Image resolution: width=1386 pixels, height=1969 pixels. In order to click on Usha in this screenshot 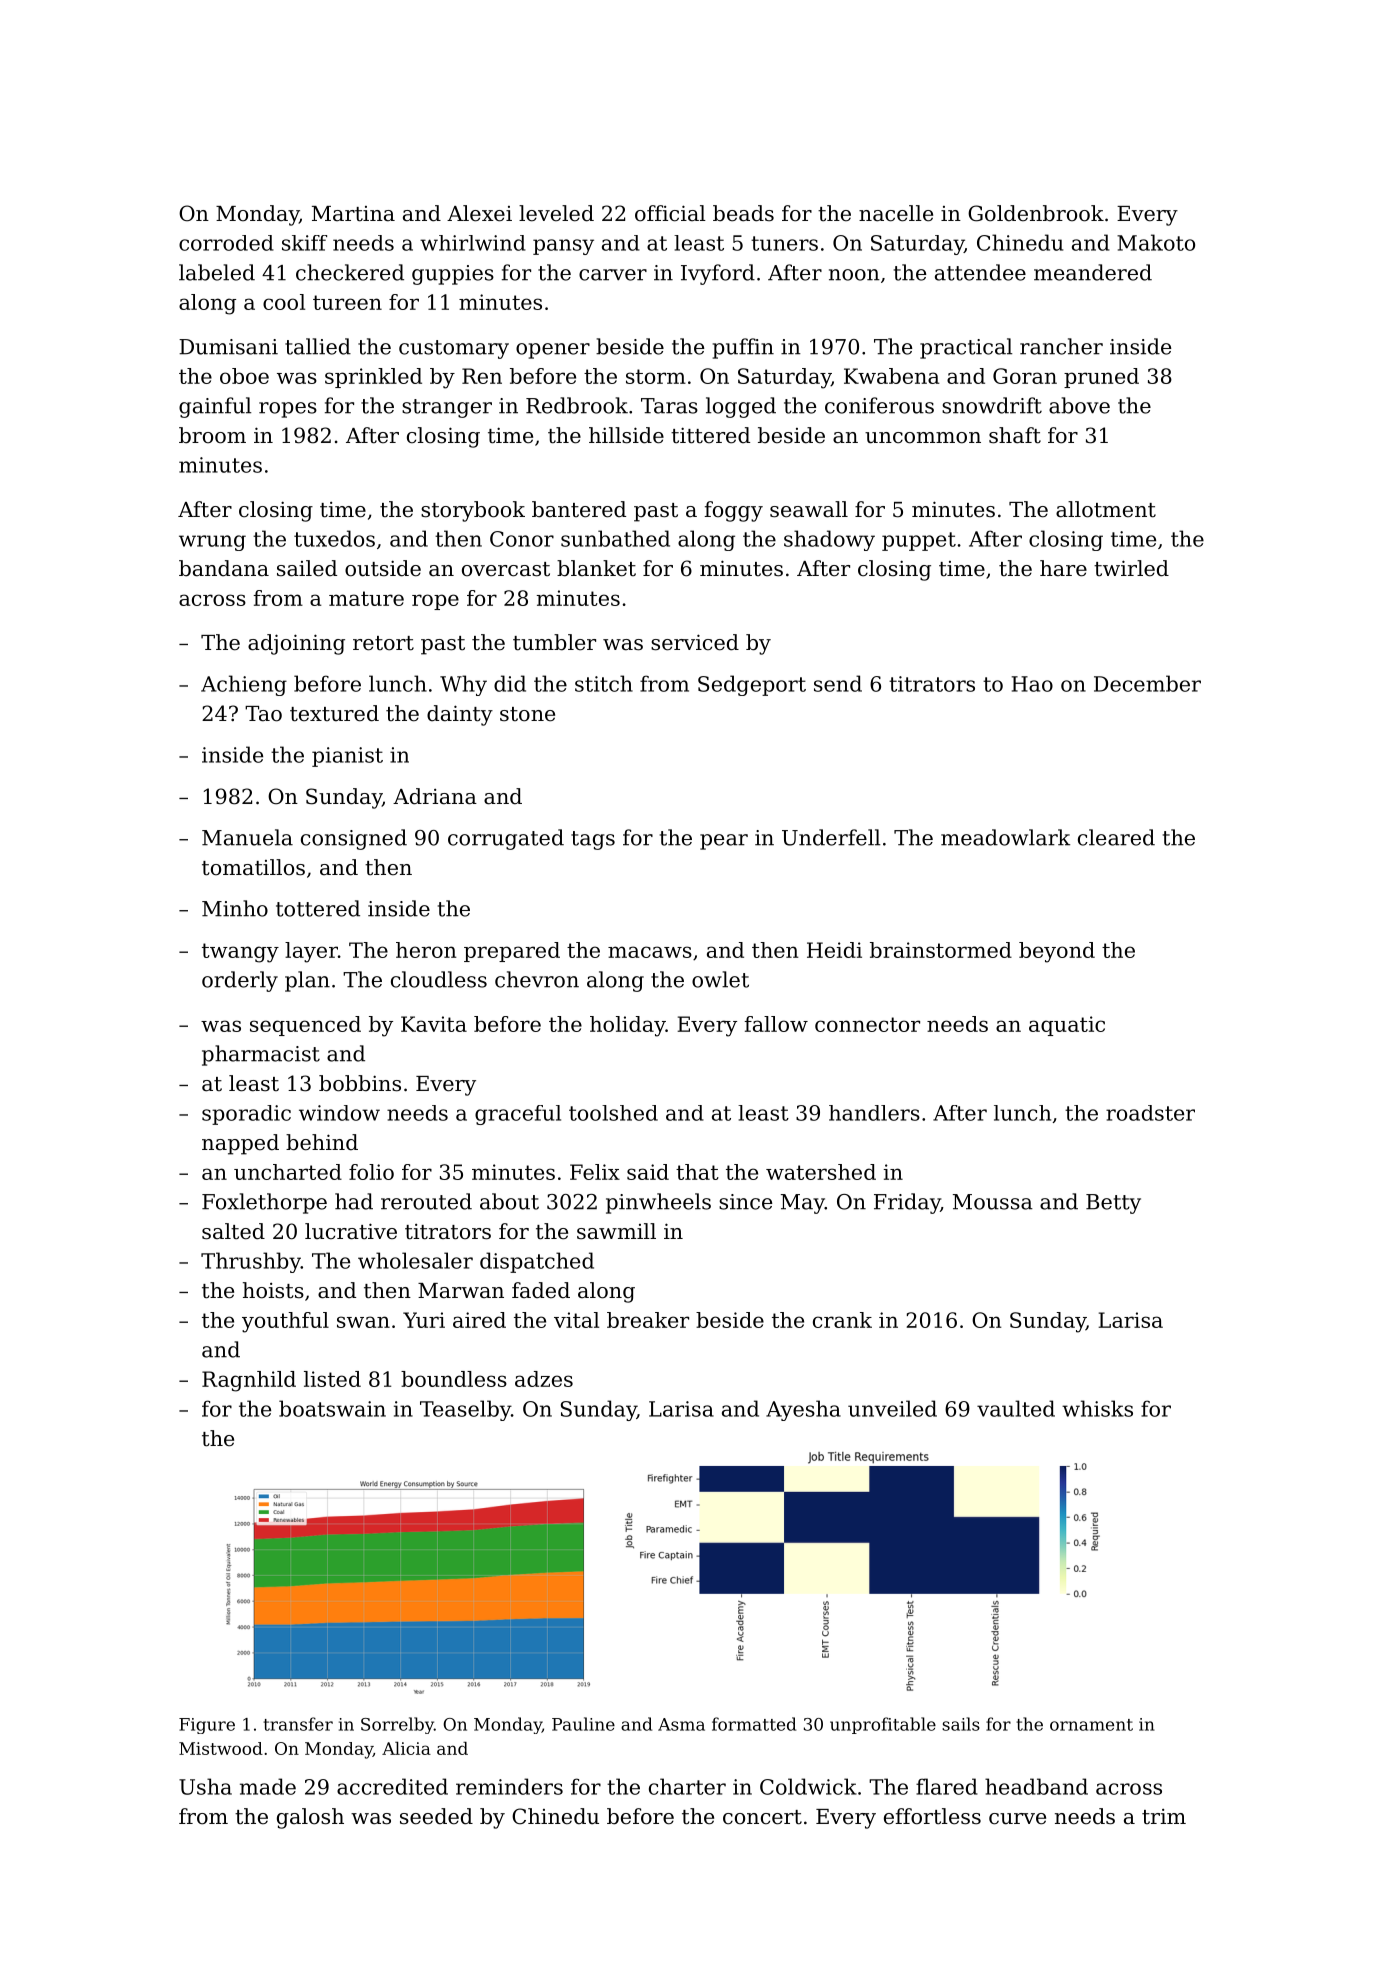, I will do `click(205, 1786)`.
